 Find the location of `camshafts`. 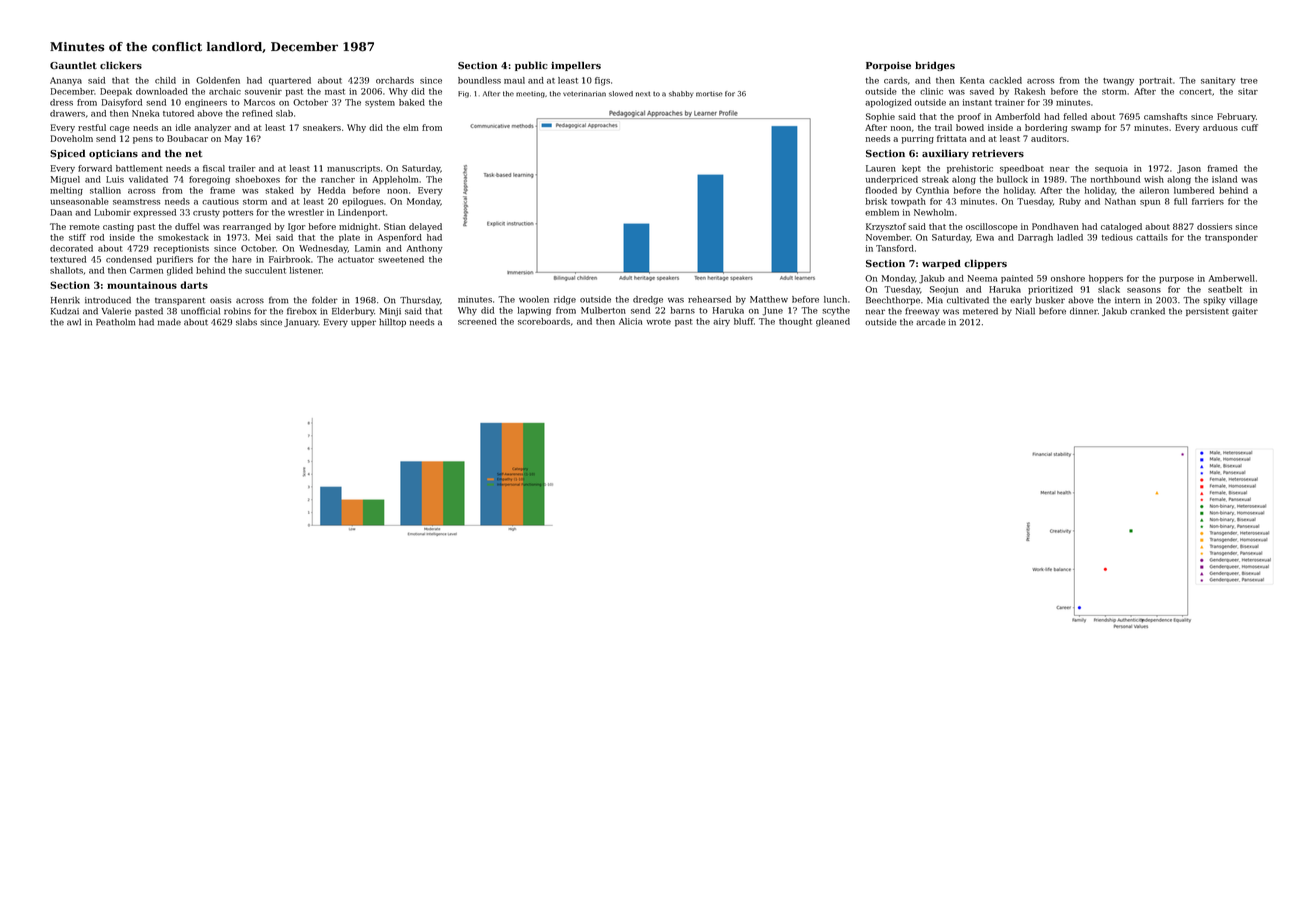

camshafts is located at coordinates (1166, 116).
